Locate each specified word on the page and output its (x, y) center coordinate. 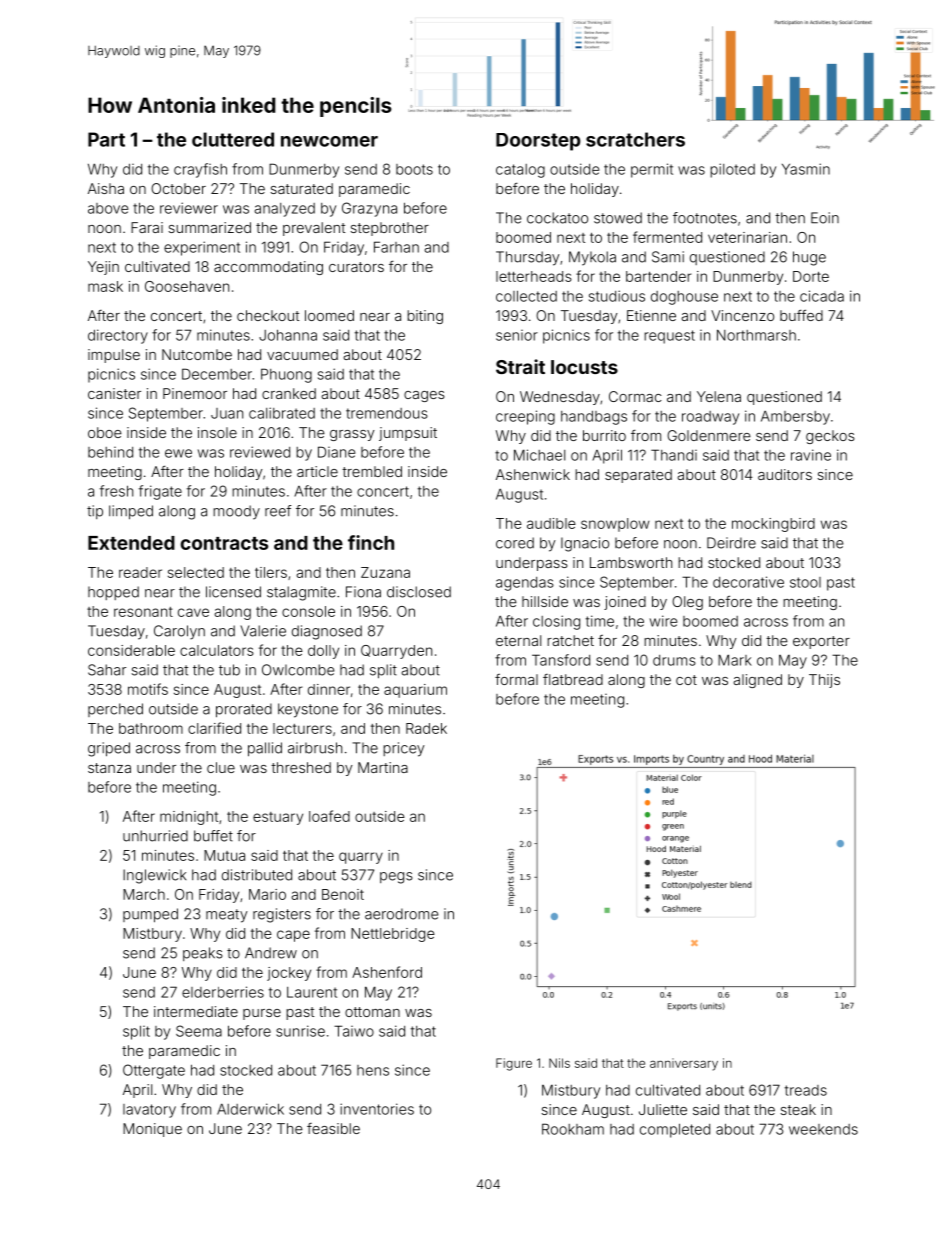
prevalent (314, 229)
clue (221, 767)
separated (638, 476)
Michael (539, 455)
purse (262, 1014)
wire (663, 621)
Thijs (824, 681)
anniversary (684, 1064)
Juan (227, 413)
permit (652, 170)
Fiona (363, 592)
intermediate (196, 1011)
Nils (559, 1063)
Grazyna (369, 209)
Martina (383, 767)
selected (196, 572)
